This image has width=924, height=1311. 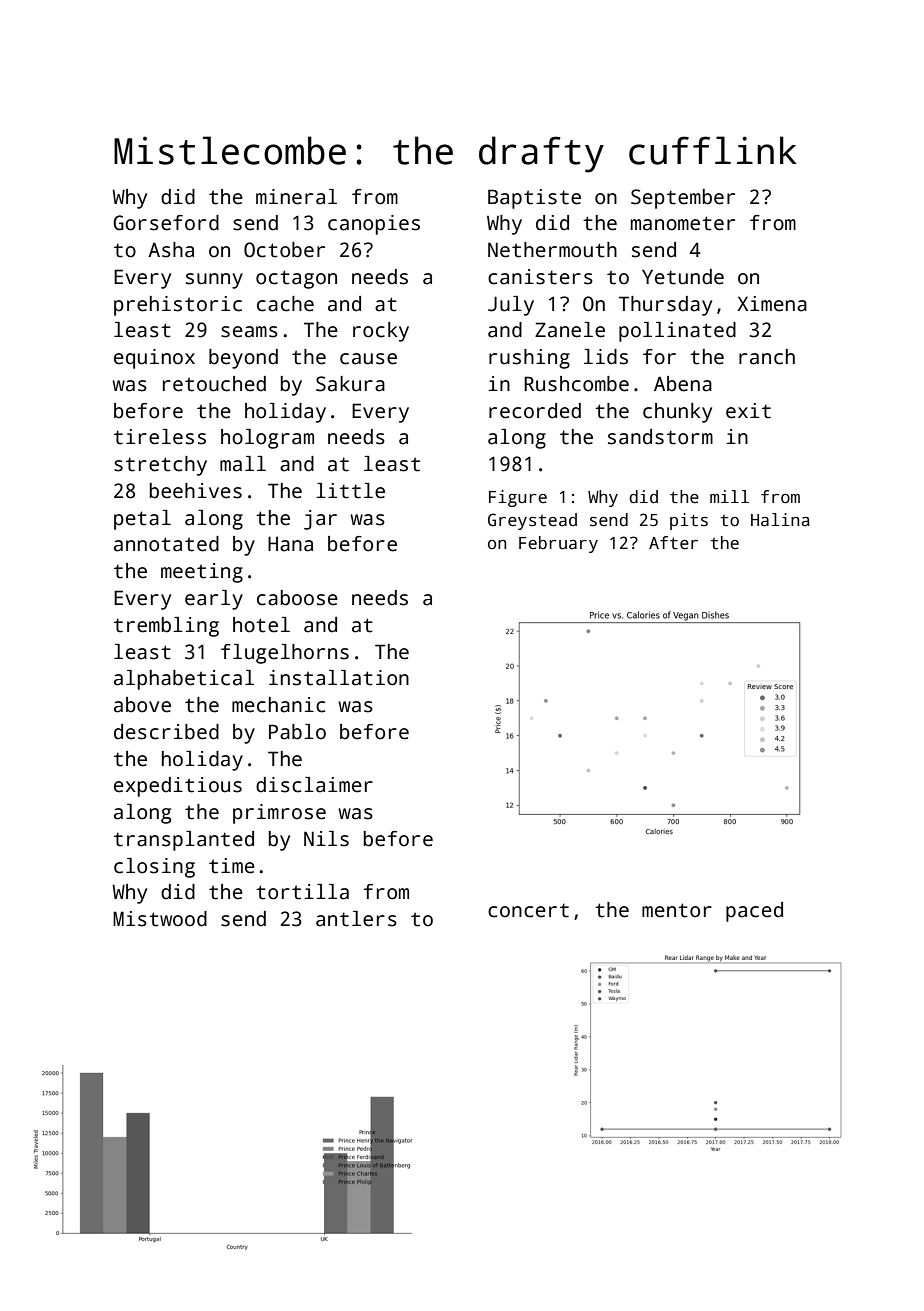 I want to click on concert, so click(x=528, y=910).
